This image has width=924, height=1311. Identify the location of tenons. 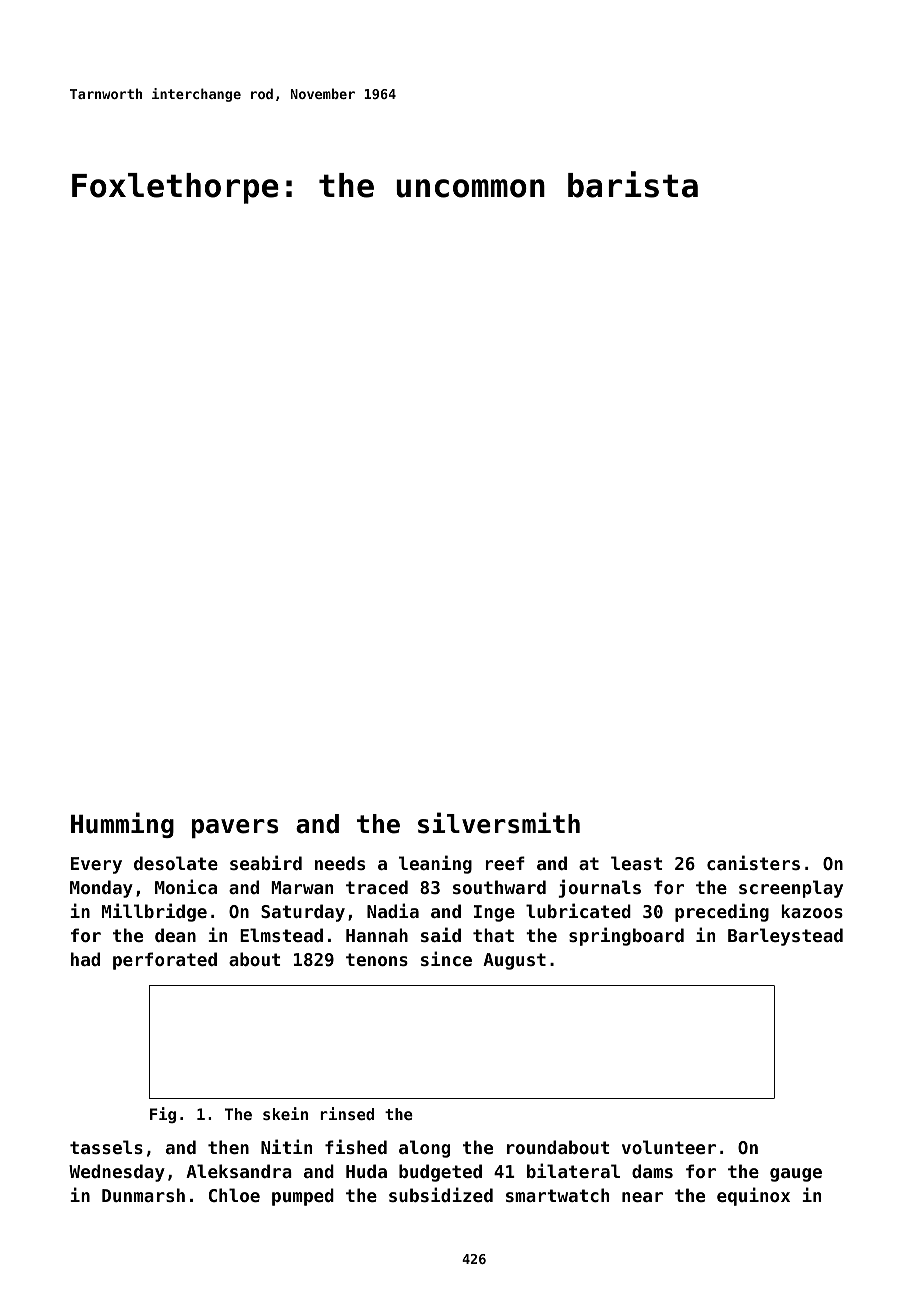
(377, 959).
